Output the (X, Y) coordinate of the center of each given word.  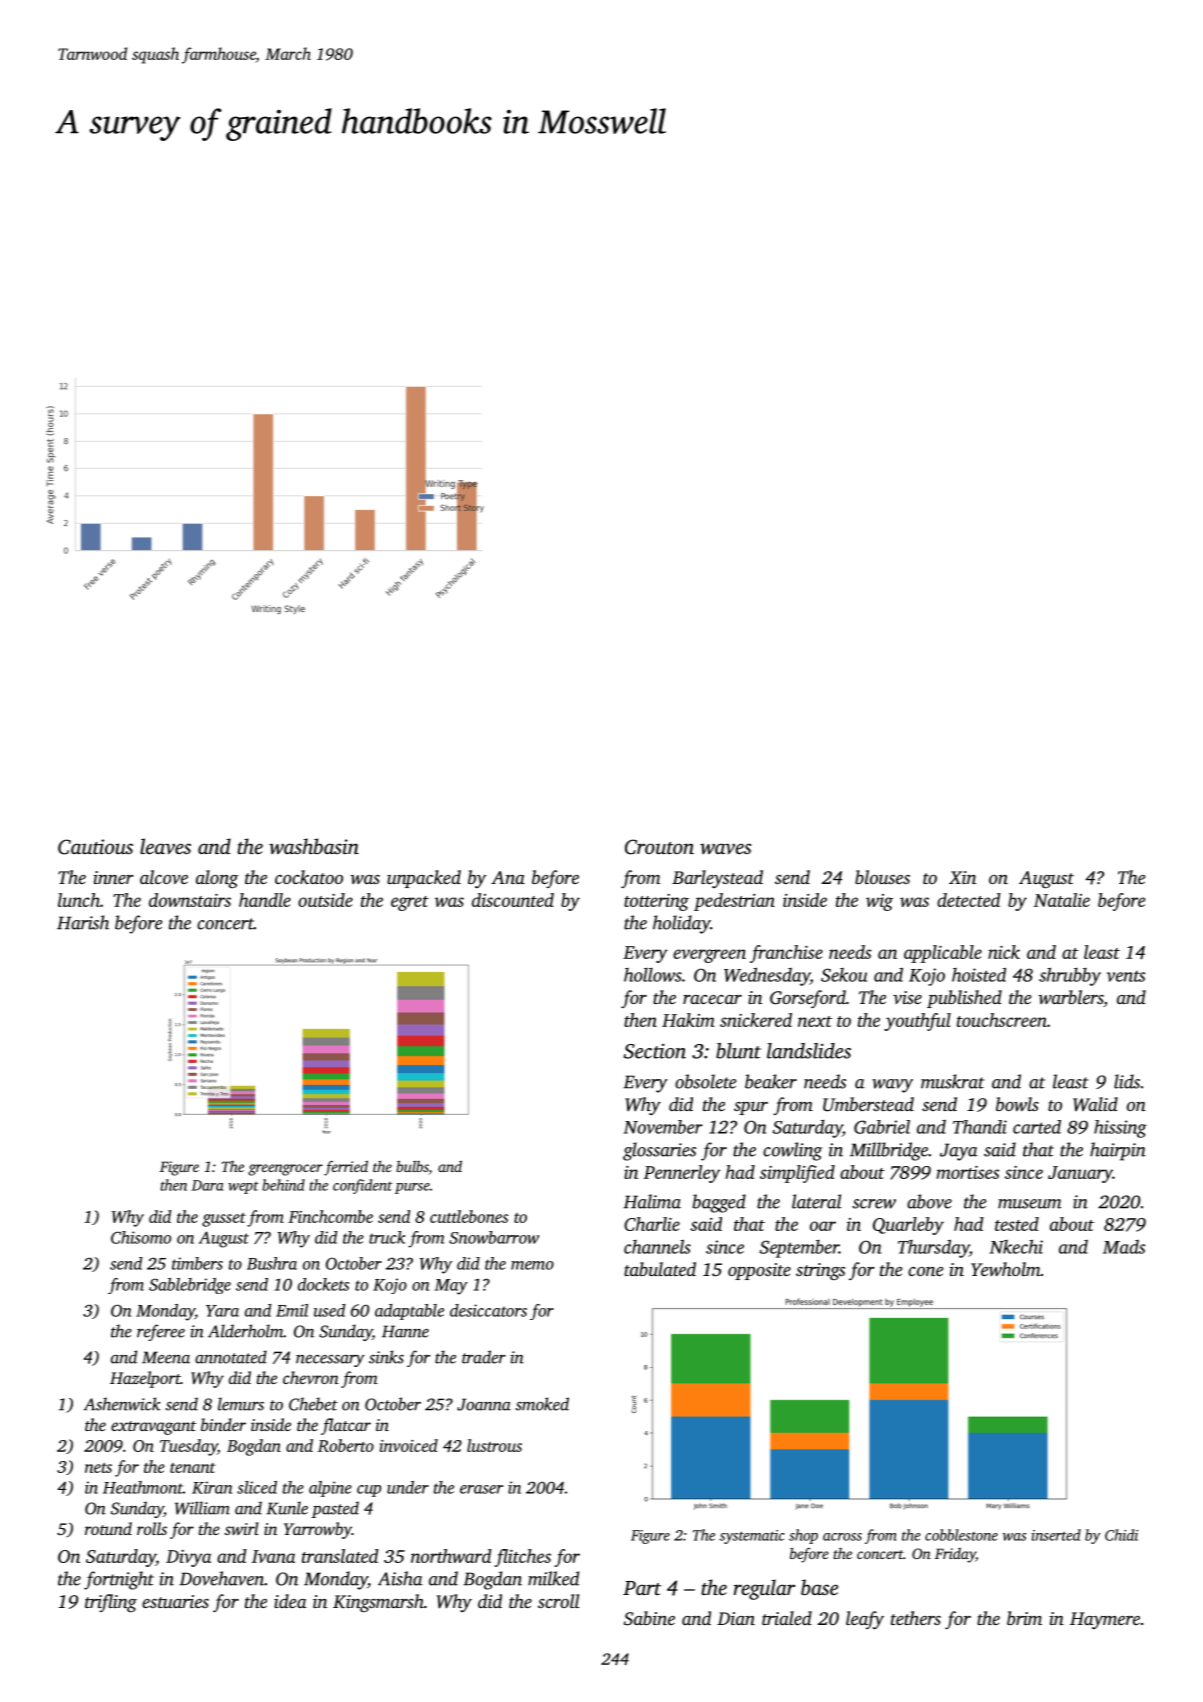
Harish (83, 922)
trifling (111, 1603)
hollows (653, 975)
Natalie (1062, 900)
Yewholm (1006, 1269)
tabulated (660, 1269)
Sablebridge (190, 1286)
